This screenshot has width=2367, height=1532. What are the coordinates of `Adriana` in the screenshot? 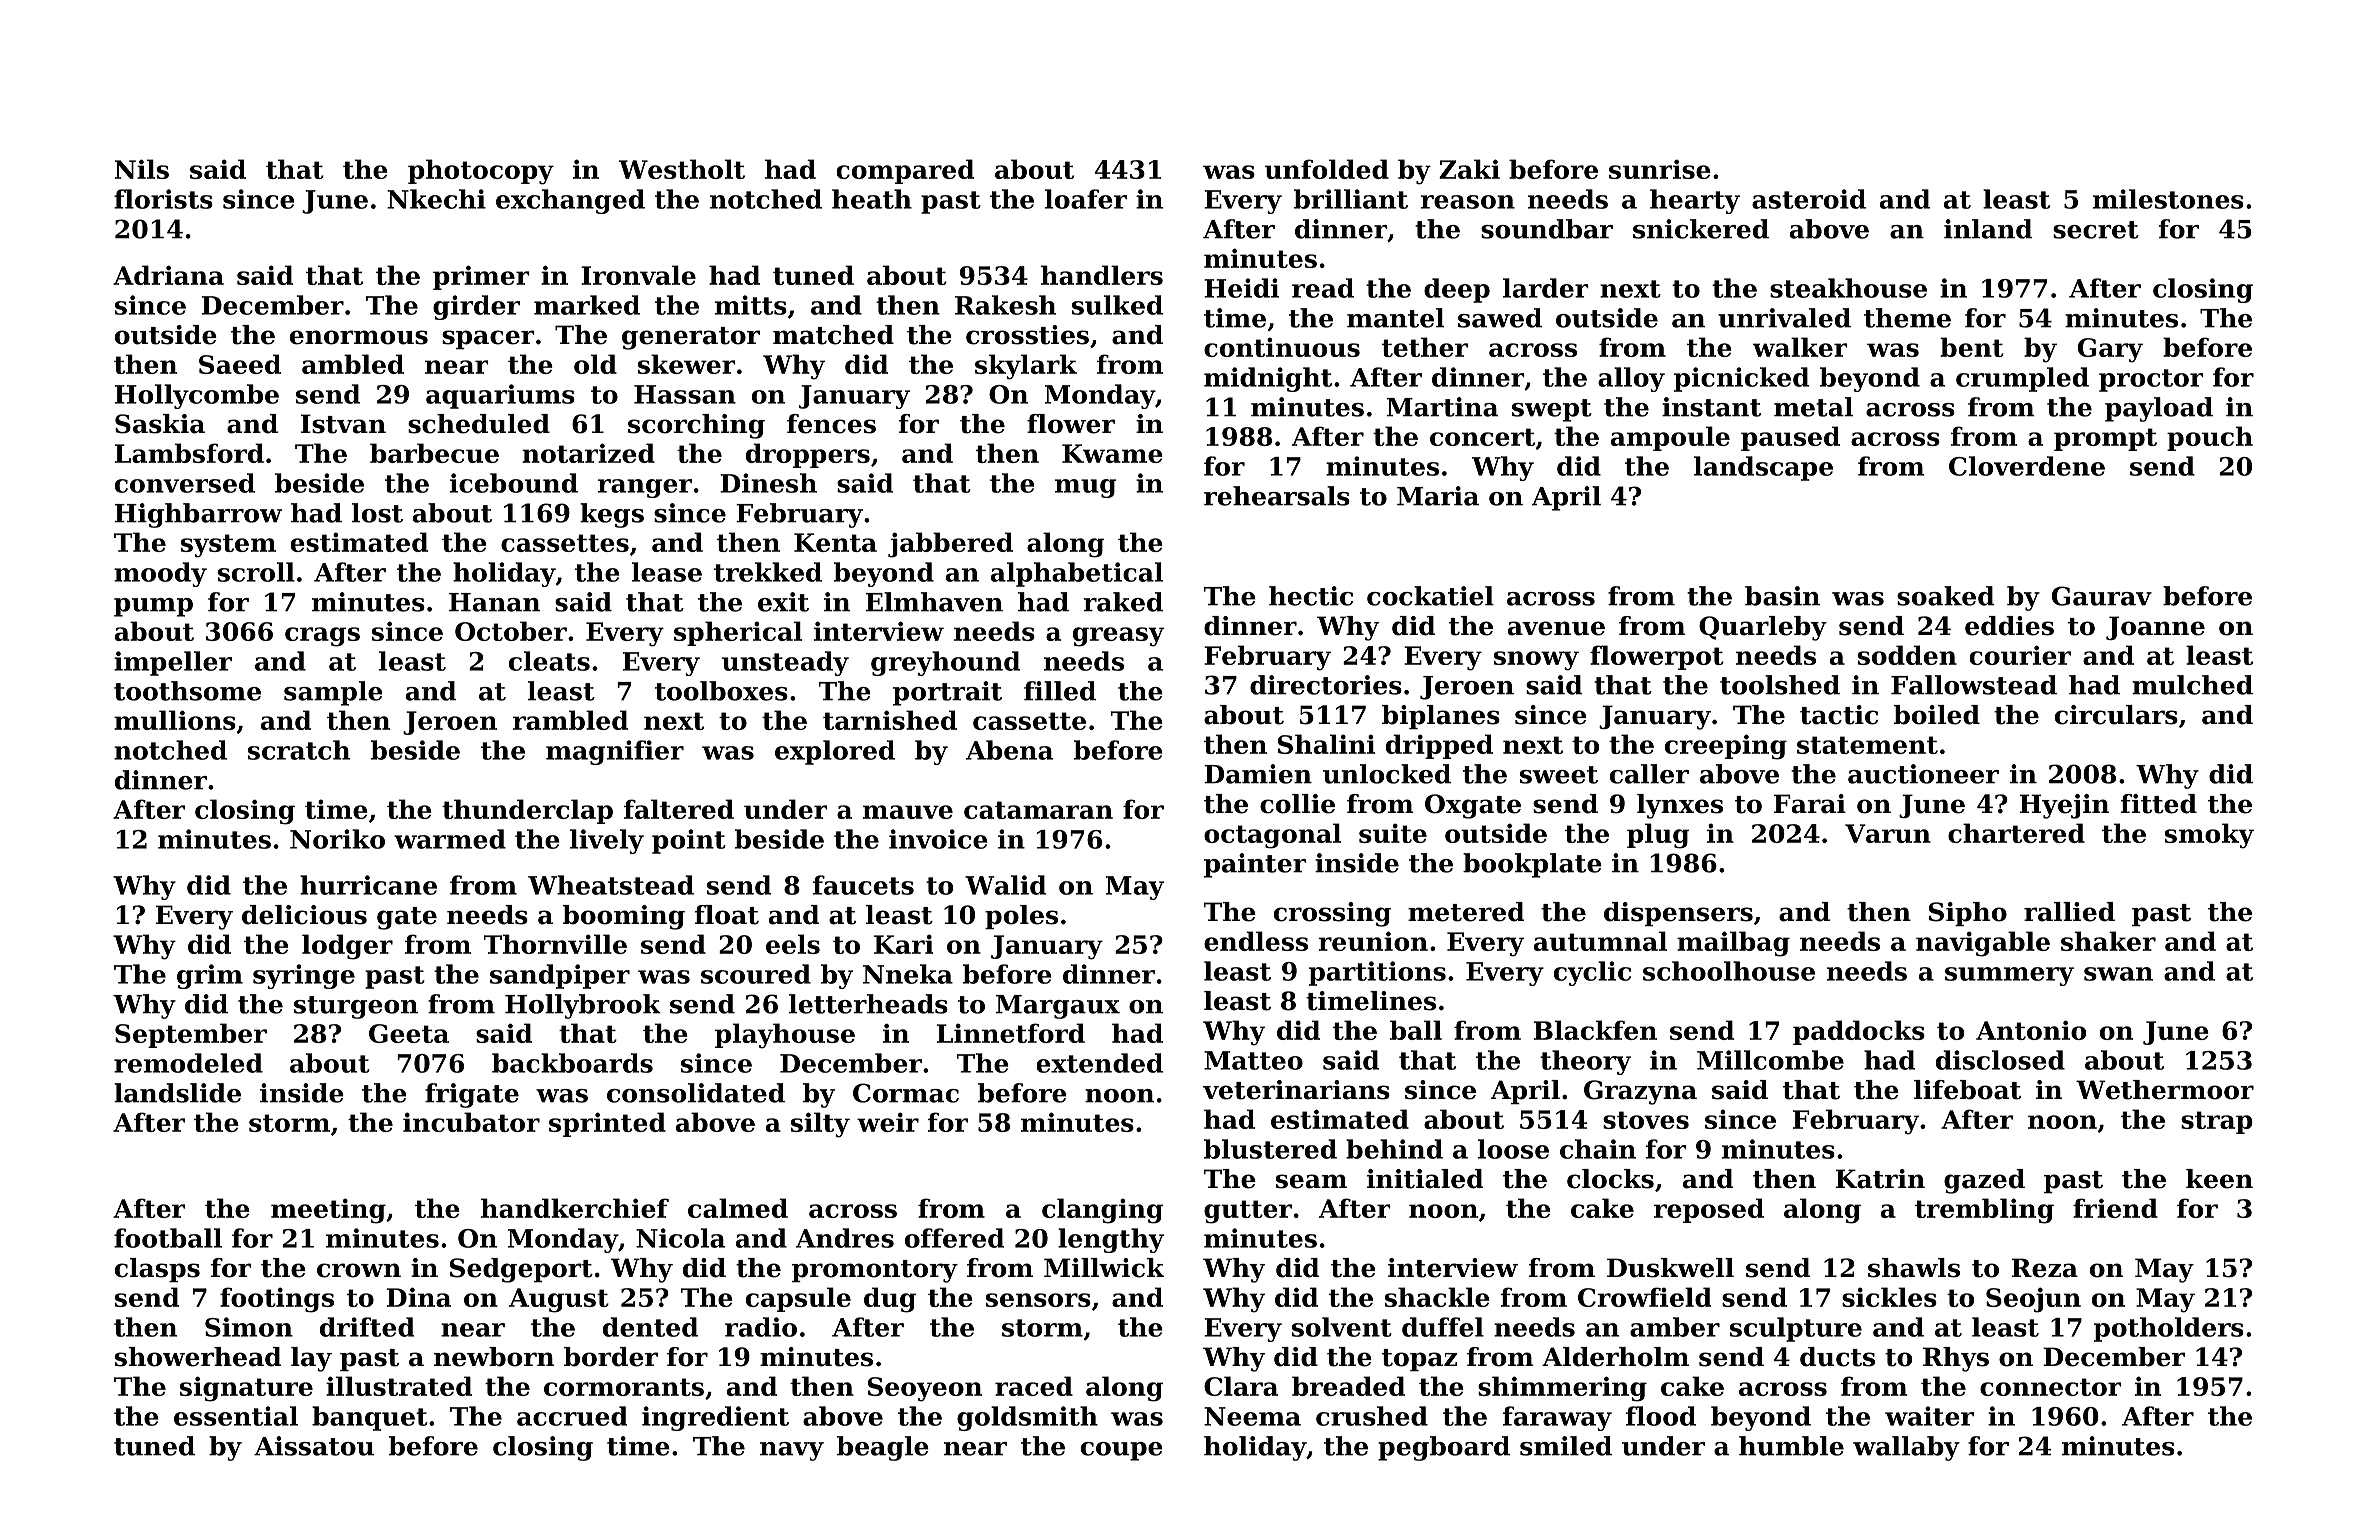 It's located at (168, 275).
